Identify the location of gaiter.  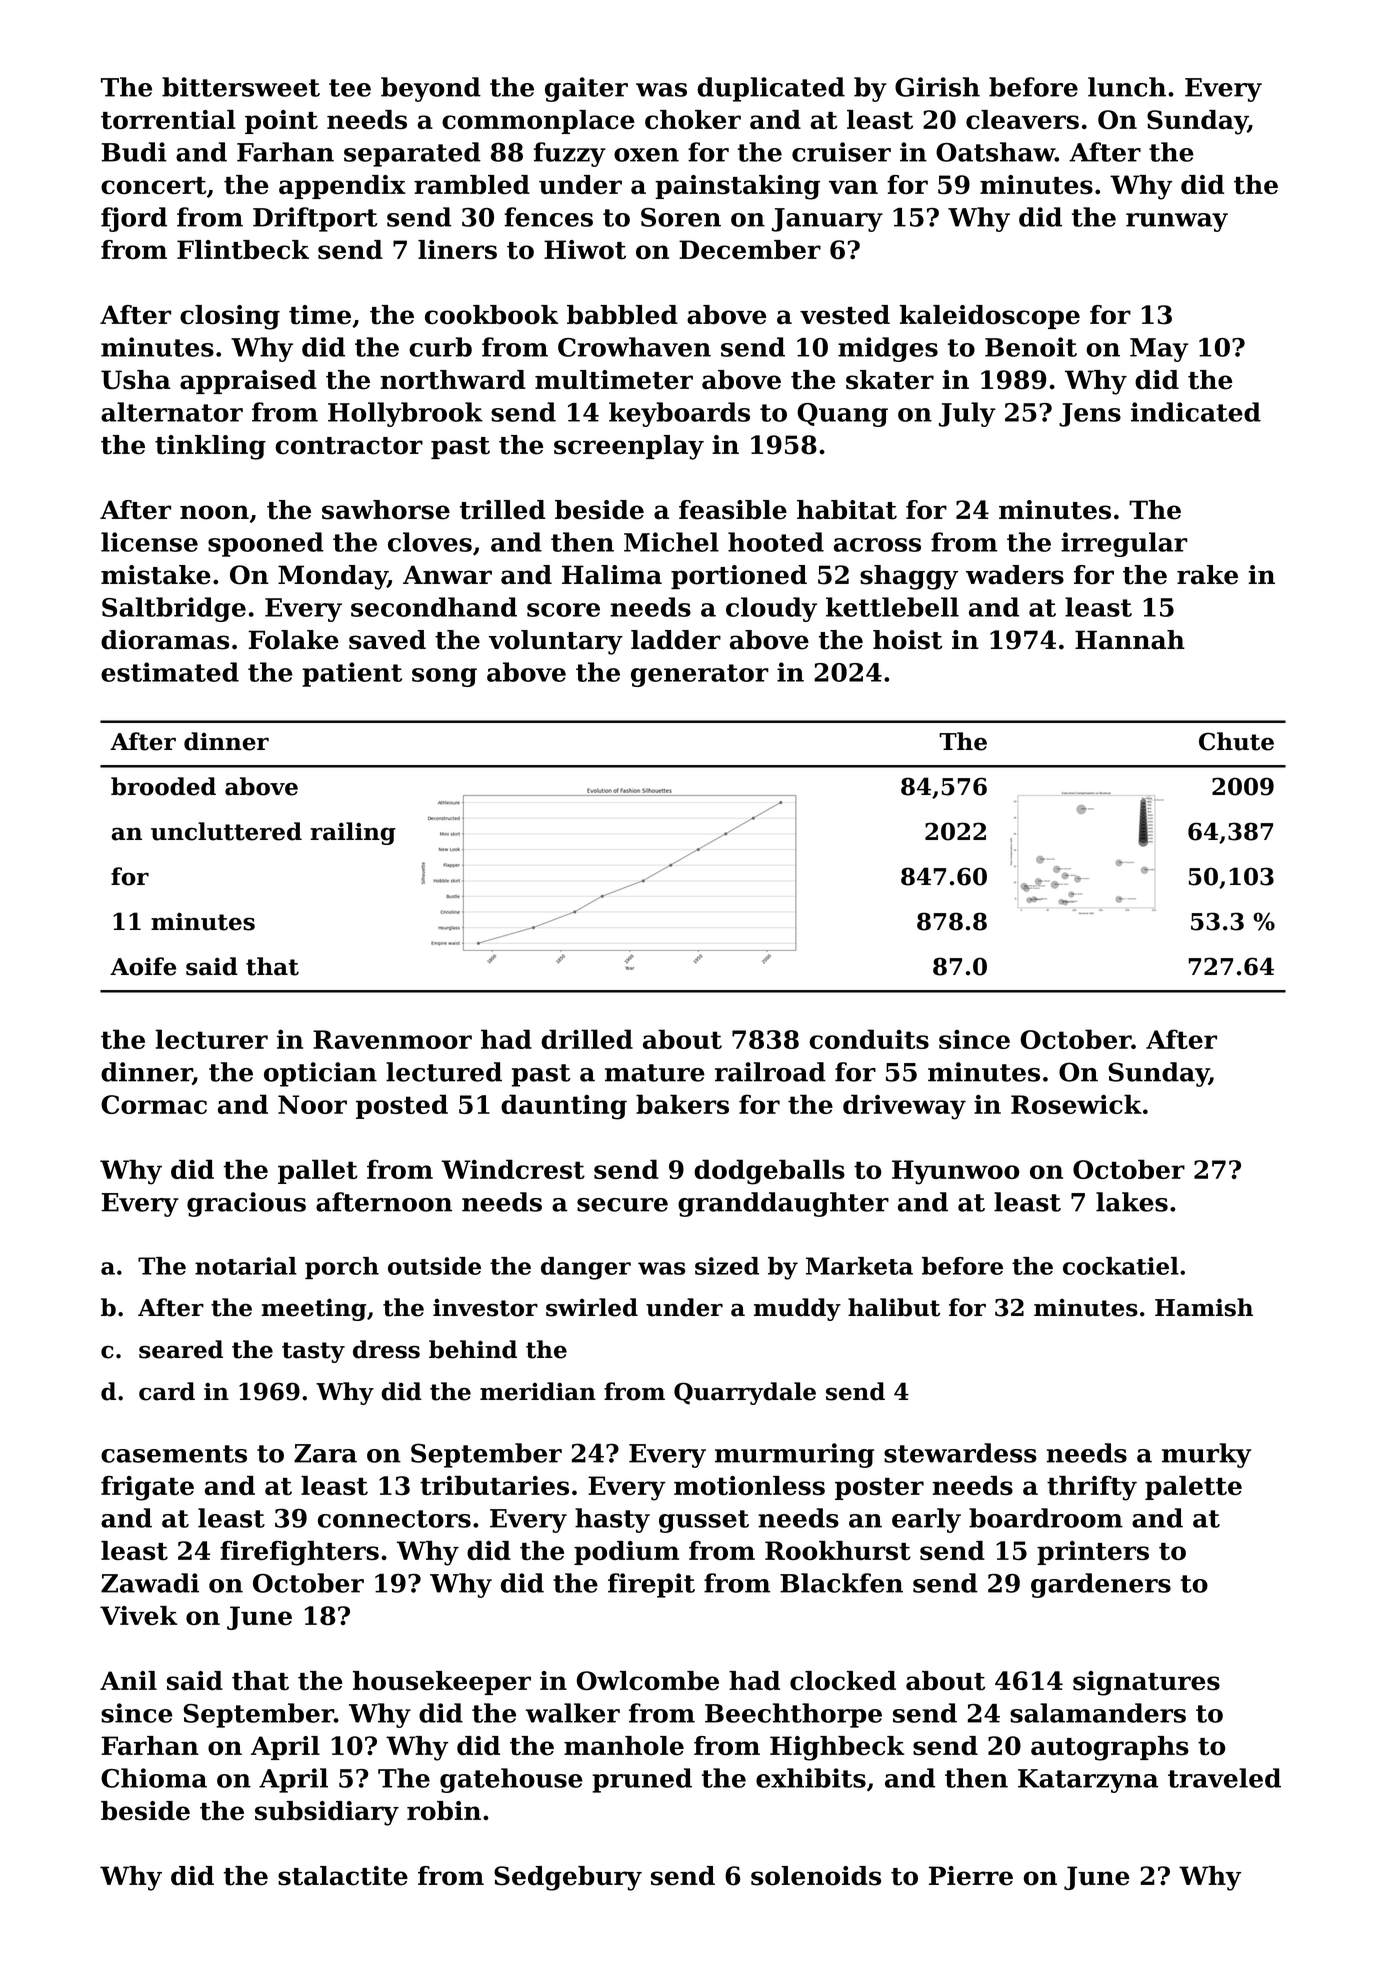
(586, 89).
